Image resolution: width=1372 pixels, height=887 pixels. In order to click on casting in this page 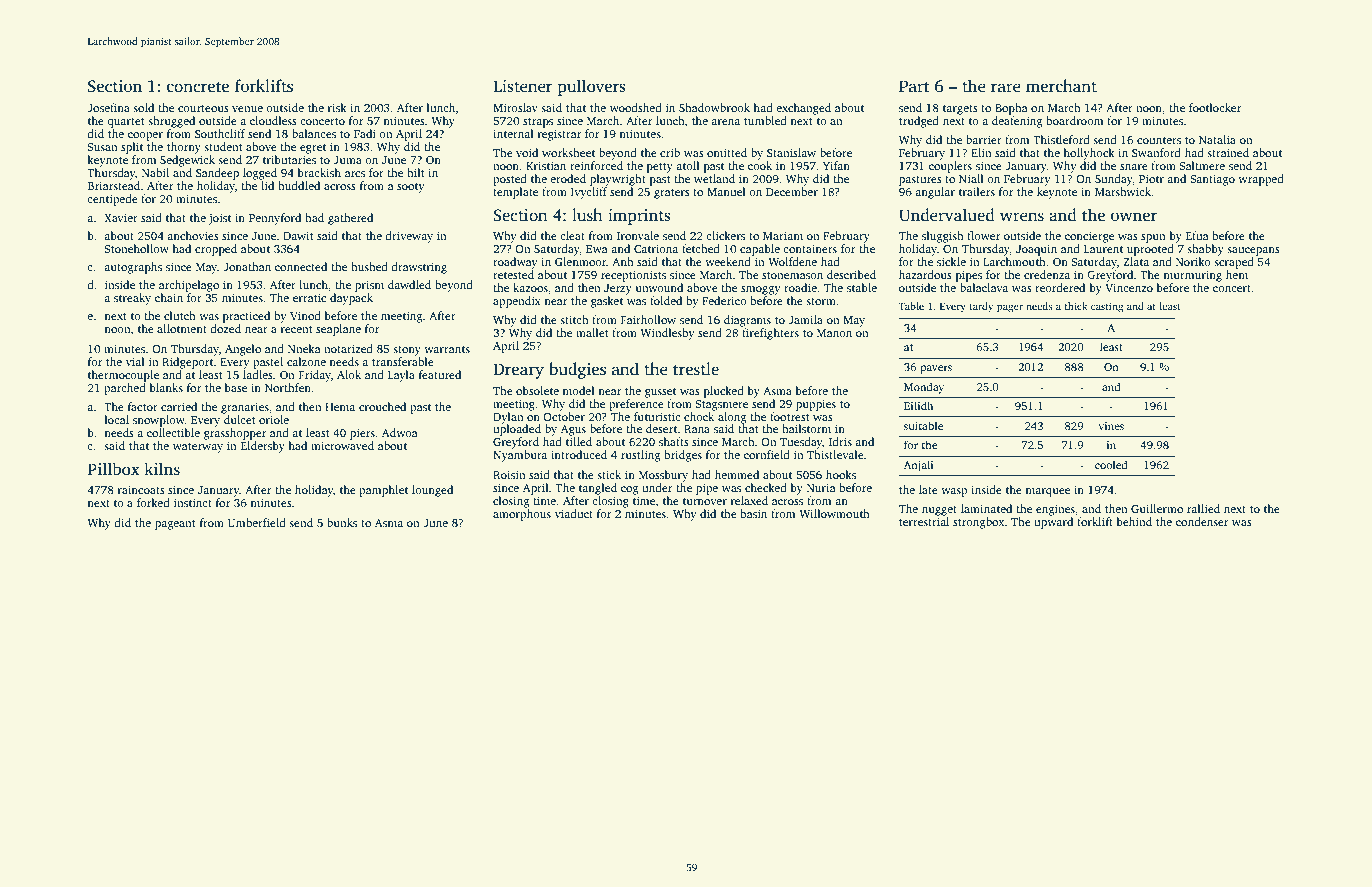, I will do `click(1107, 307)`.
